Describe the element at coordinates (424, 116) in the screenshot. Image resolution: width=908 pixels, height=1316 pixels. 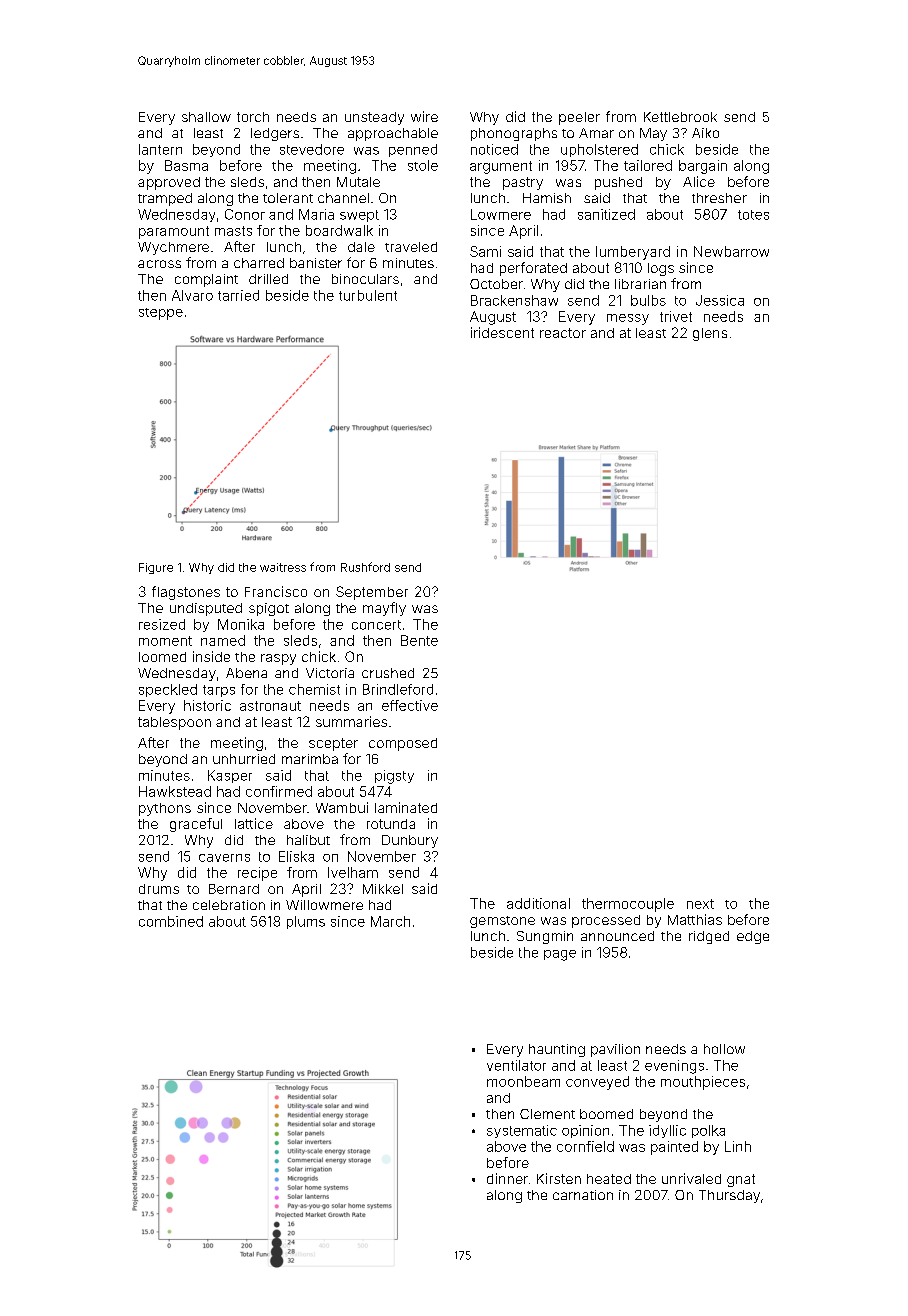
I see `wire` at that location.
